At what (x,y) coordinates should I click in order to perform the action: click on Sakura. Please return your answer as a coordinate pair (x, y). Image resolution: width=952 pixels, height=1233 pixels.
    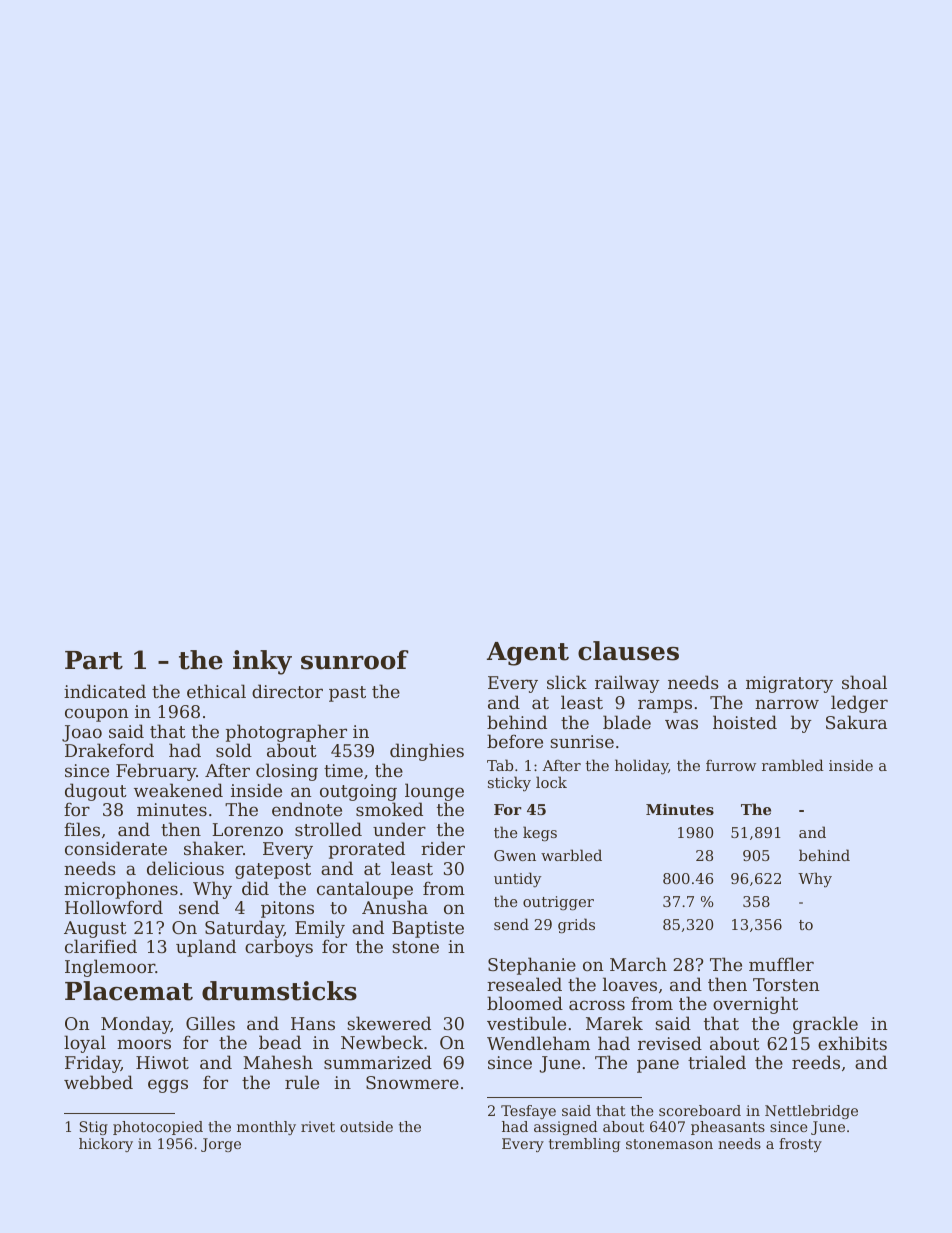
    Looking at the image, I should click on (856, 722).
